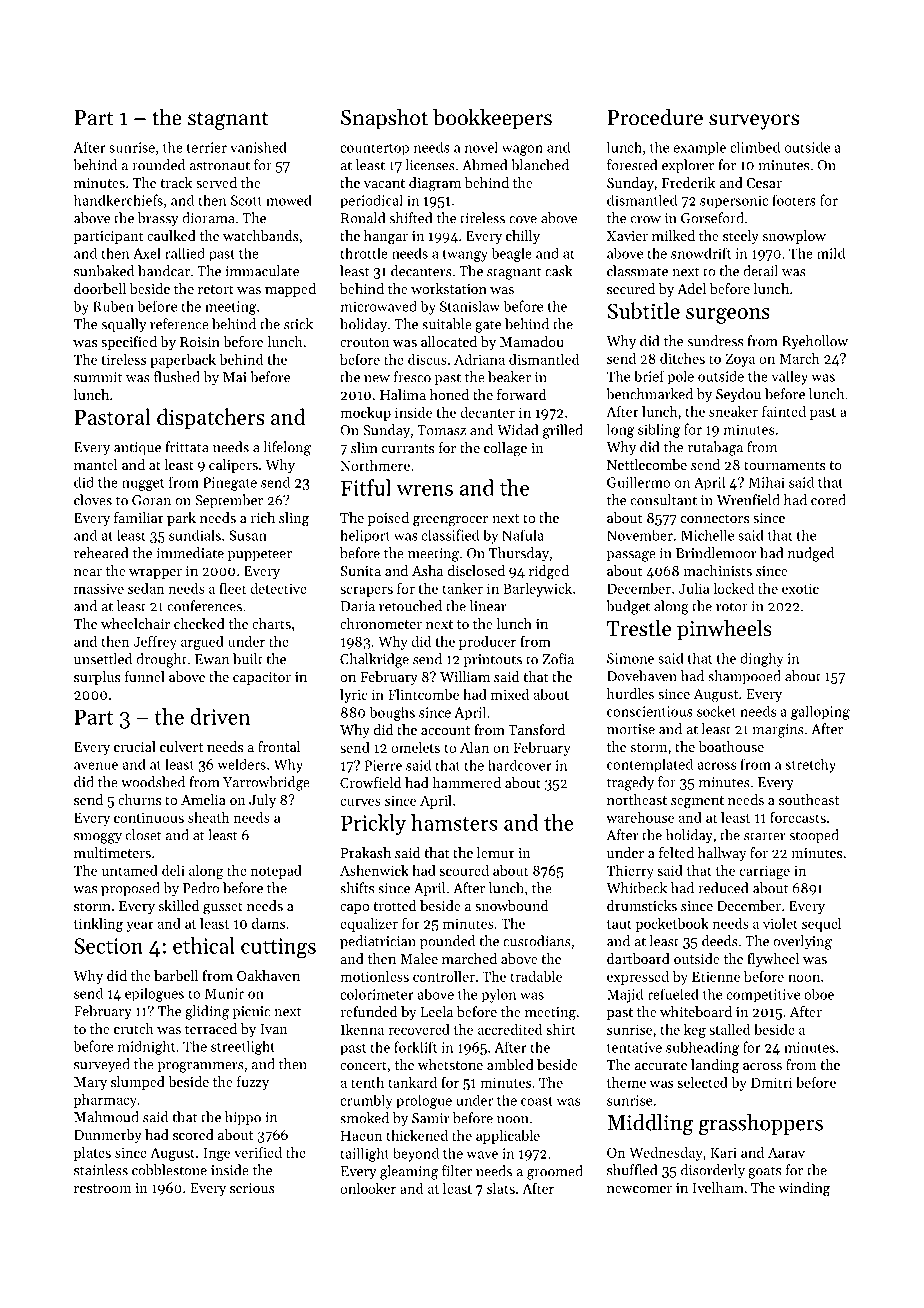 This document has width=924, height=1308. I want to click on programmers, so click(201, 1067).
